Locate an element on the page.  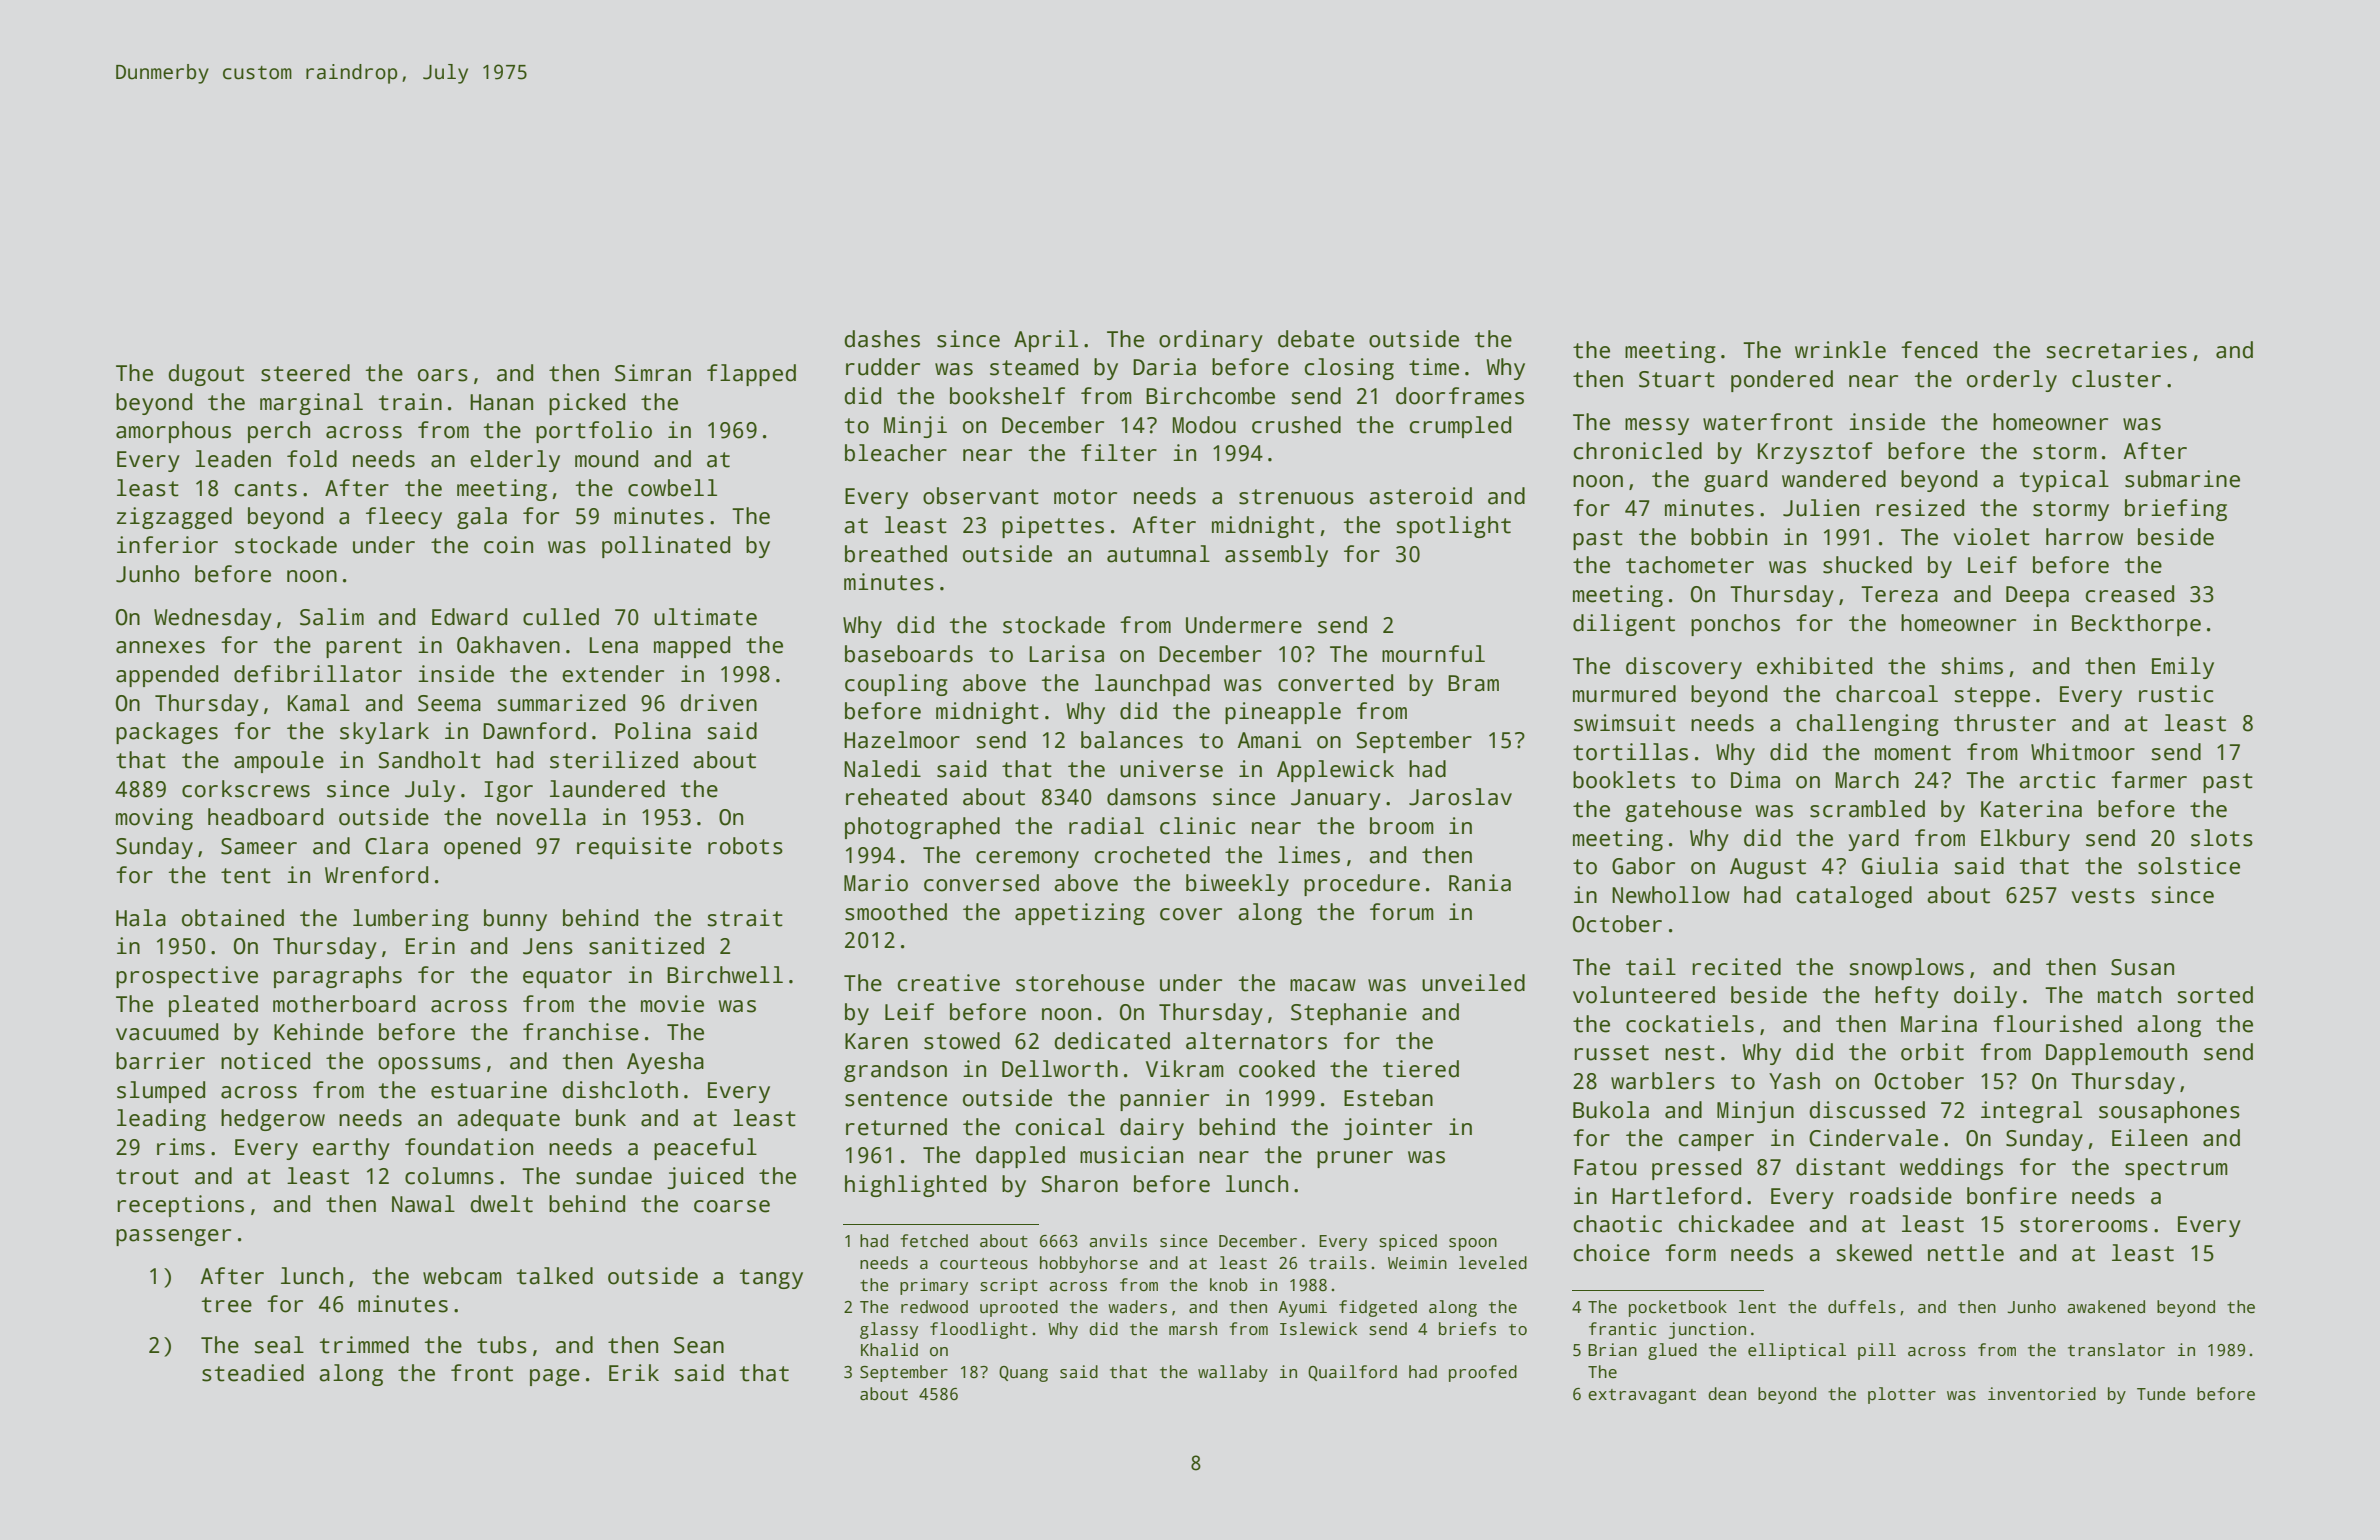
Newhollow is located at coordinates (1671, 895).
